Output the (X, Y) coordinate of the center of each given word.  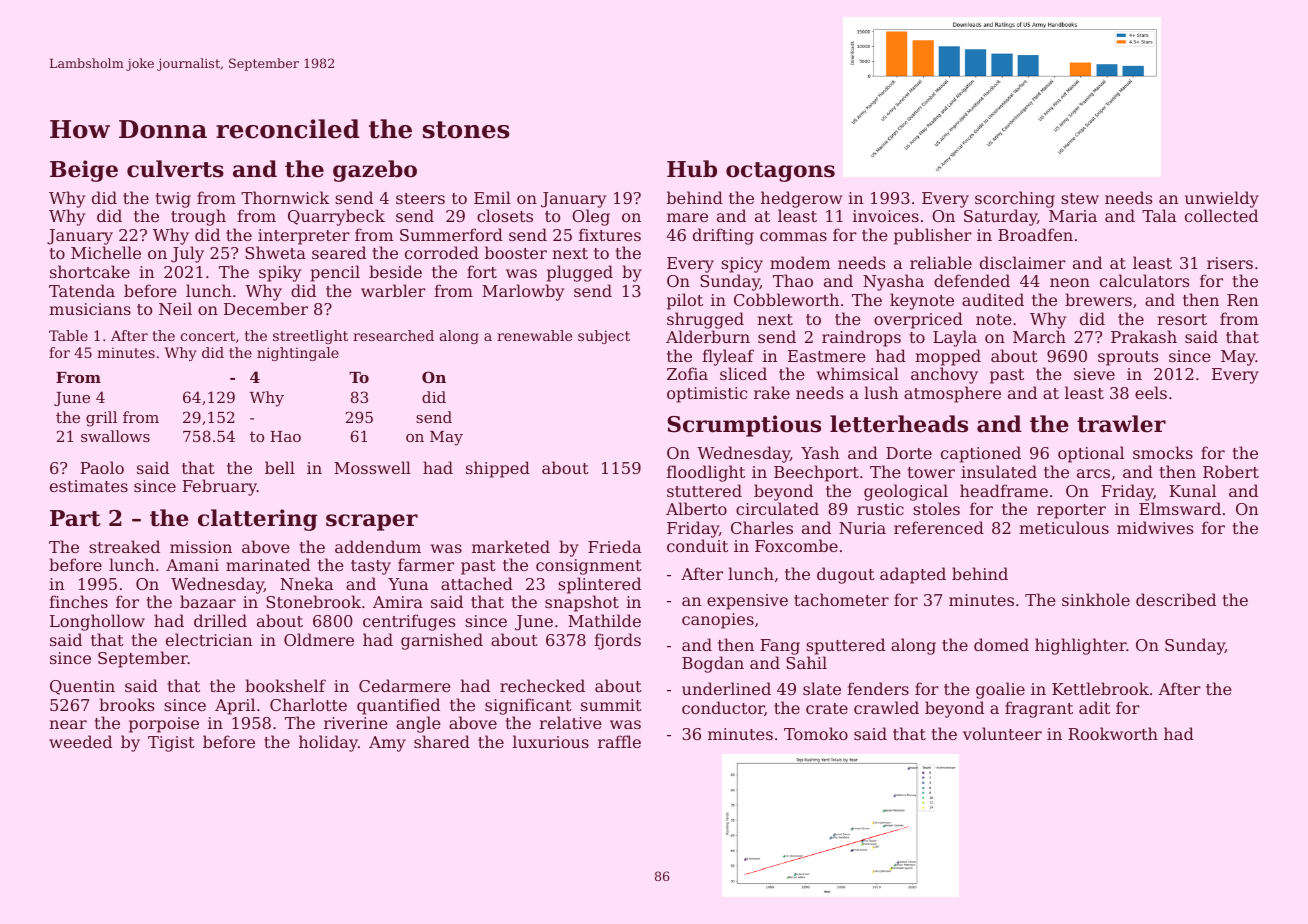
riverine (356, 723)
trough (198, 217)
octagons (780, 172)
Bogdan (713, 664)
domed (1001, 644)
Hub (692, 169)
